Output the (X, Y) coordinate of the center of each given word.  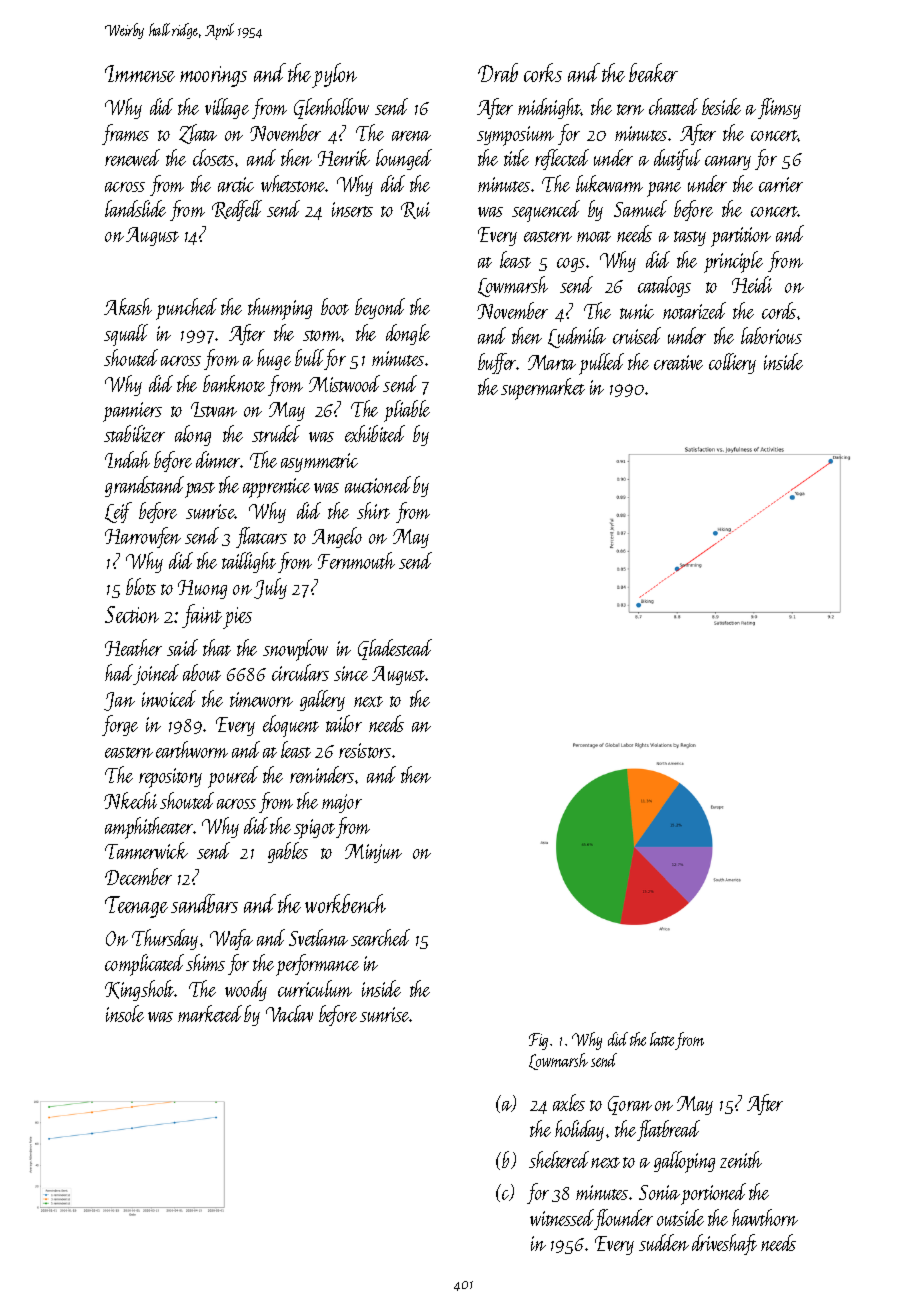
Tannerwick (146, 850)
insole (125, 1013)
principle (733, 262)
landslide (135, 208)
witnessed (562, 1217)
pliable (407, 411)
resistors (365, 750)
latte (662, 1039)
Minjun (373, 853)
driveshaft (724, 1244)
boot (335, 306)
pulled (601, 364)
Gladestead (395, 649)
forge (120, 725)
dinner (218, 459)
